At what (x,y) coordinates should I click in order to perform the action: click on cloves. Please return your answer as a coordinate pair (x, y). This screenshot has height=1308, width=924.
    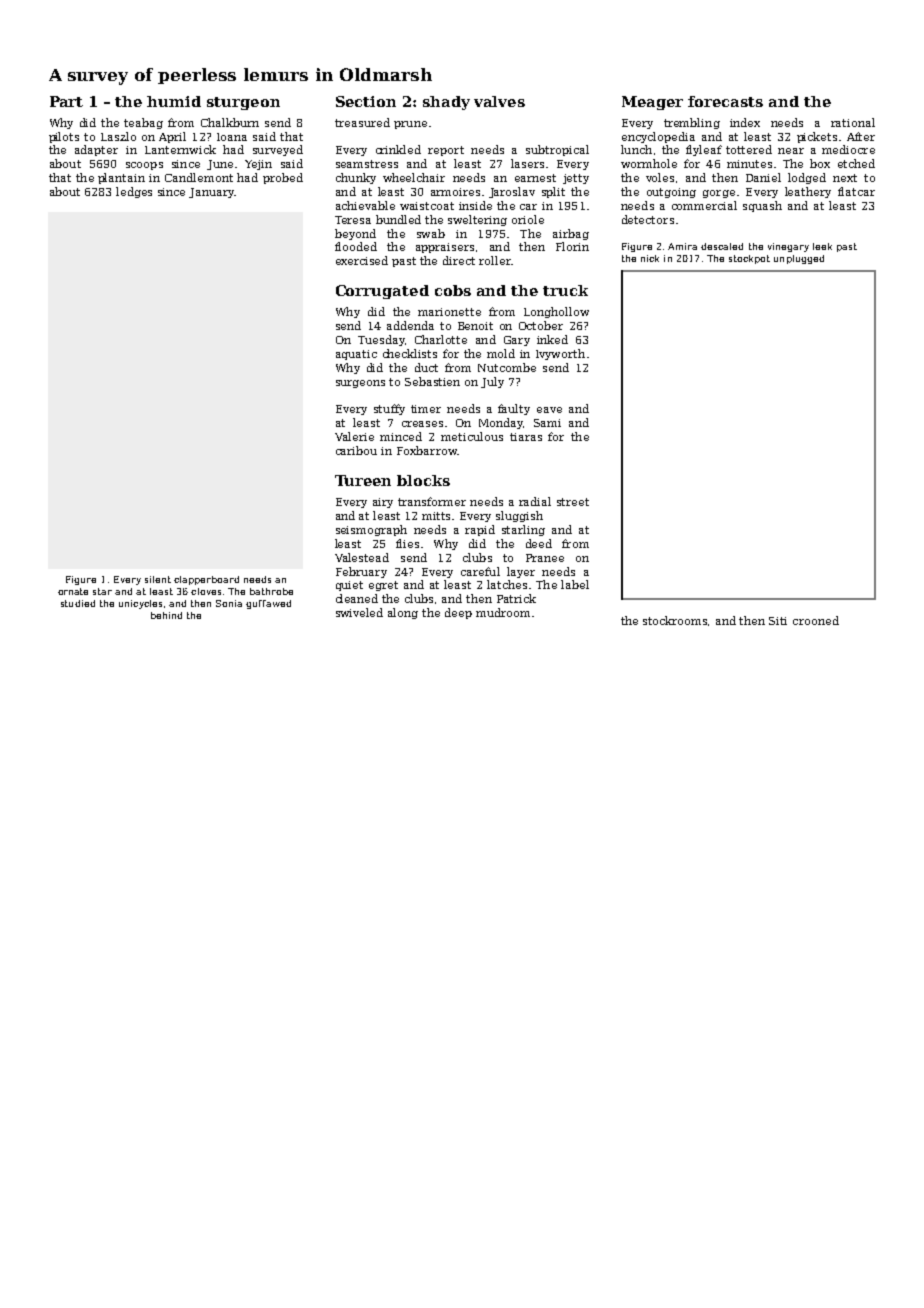
    Looking at the image, I should click on (206, 591).
